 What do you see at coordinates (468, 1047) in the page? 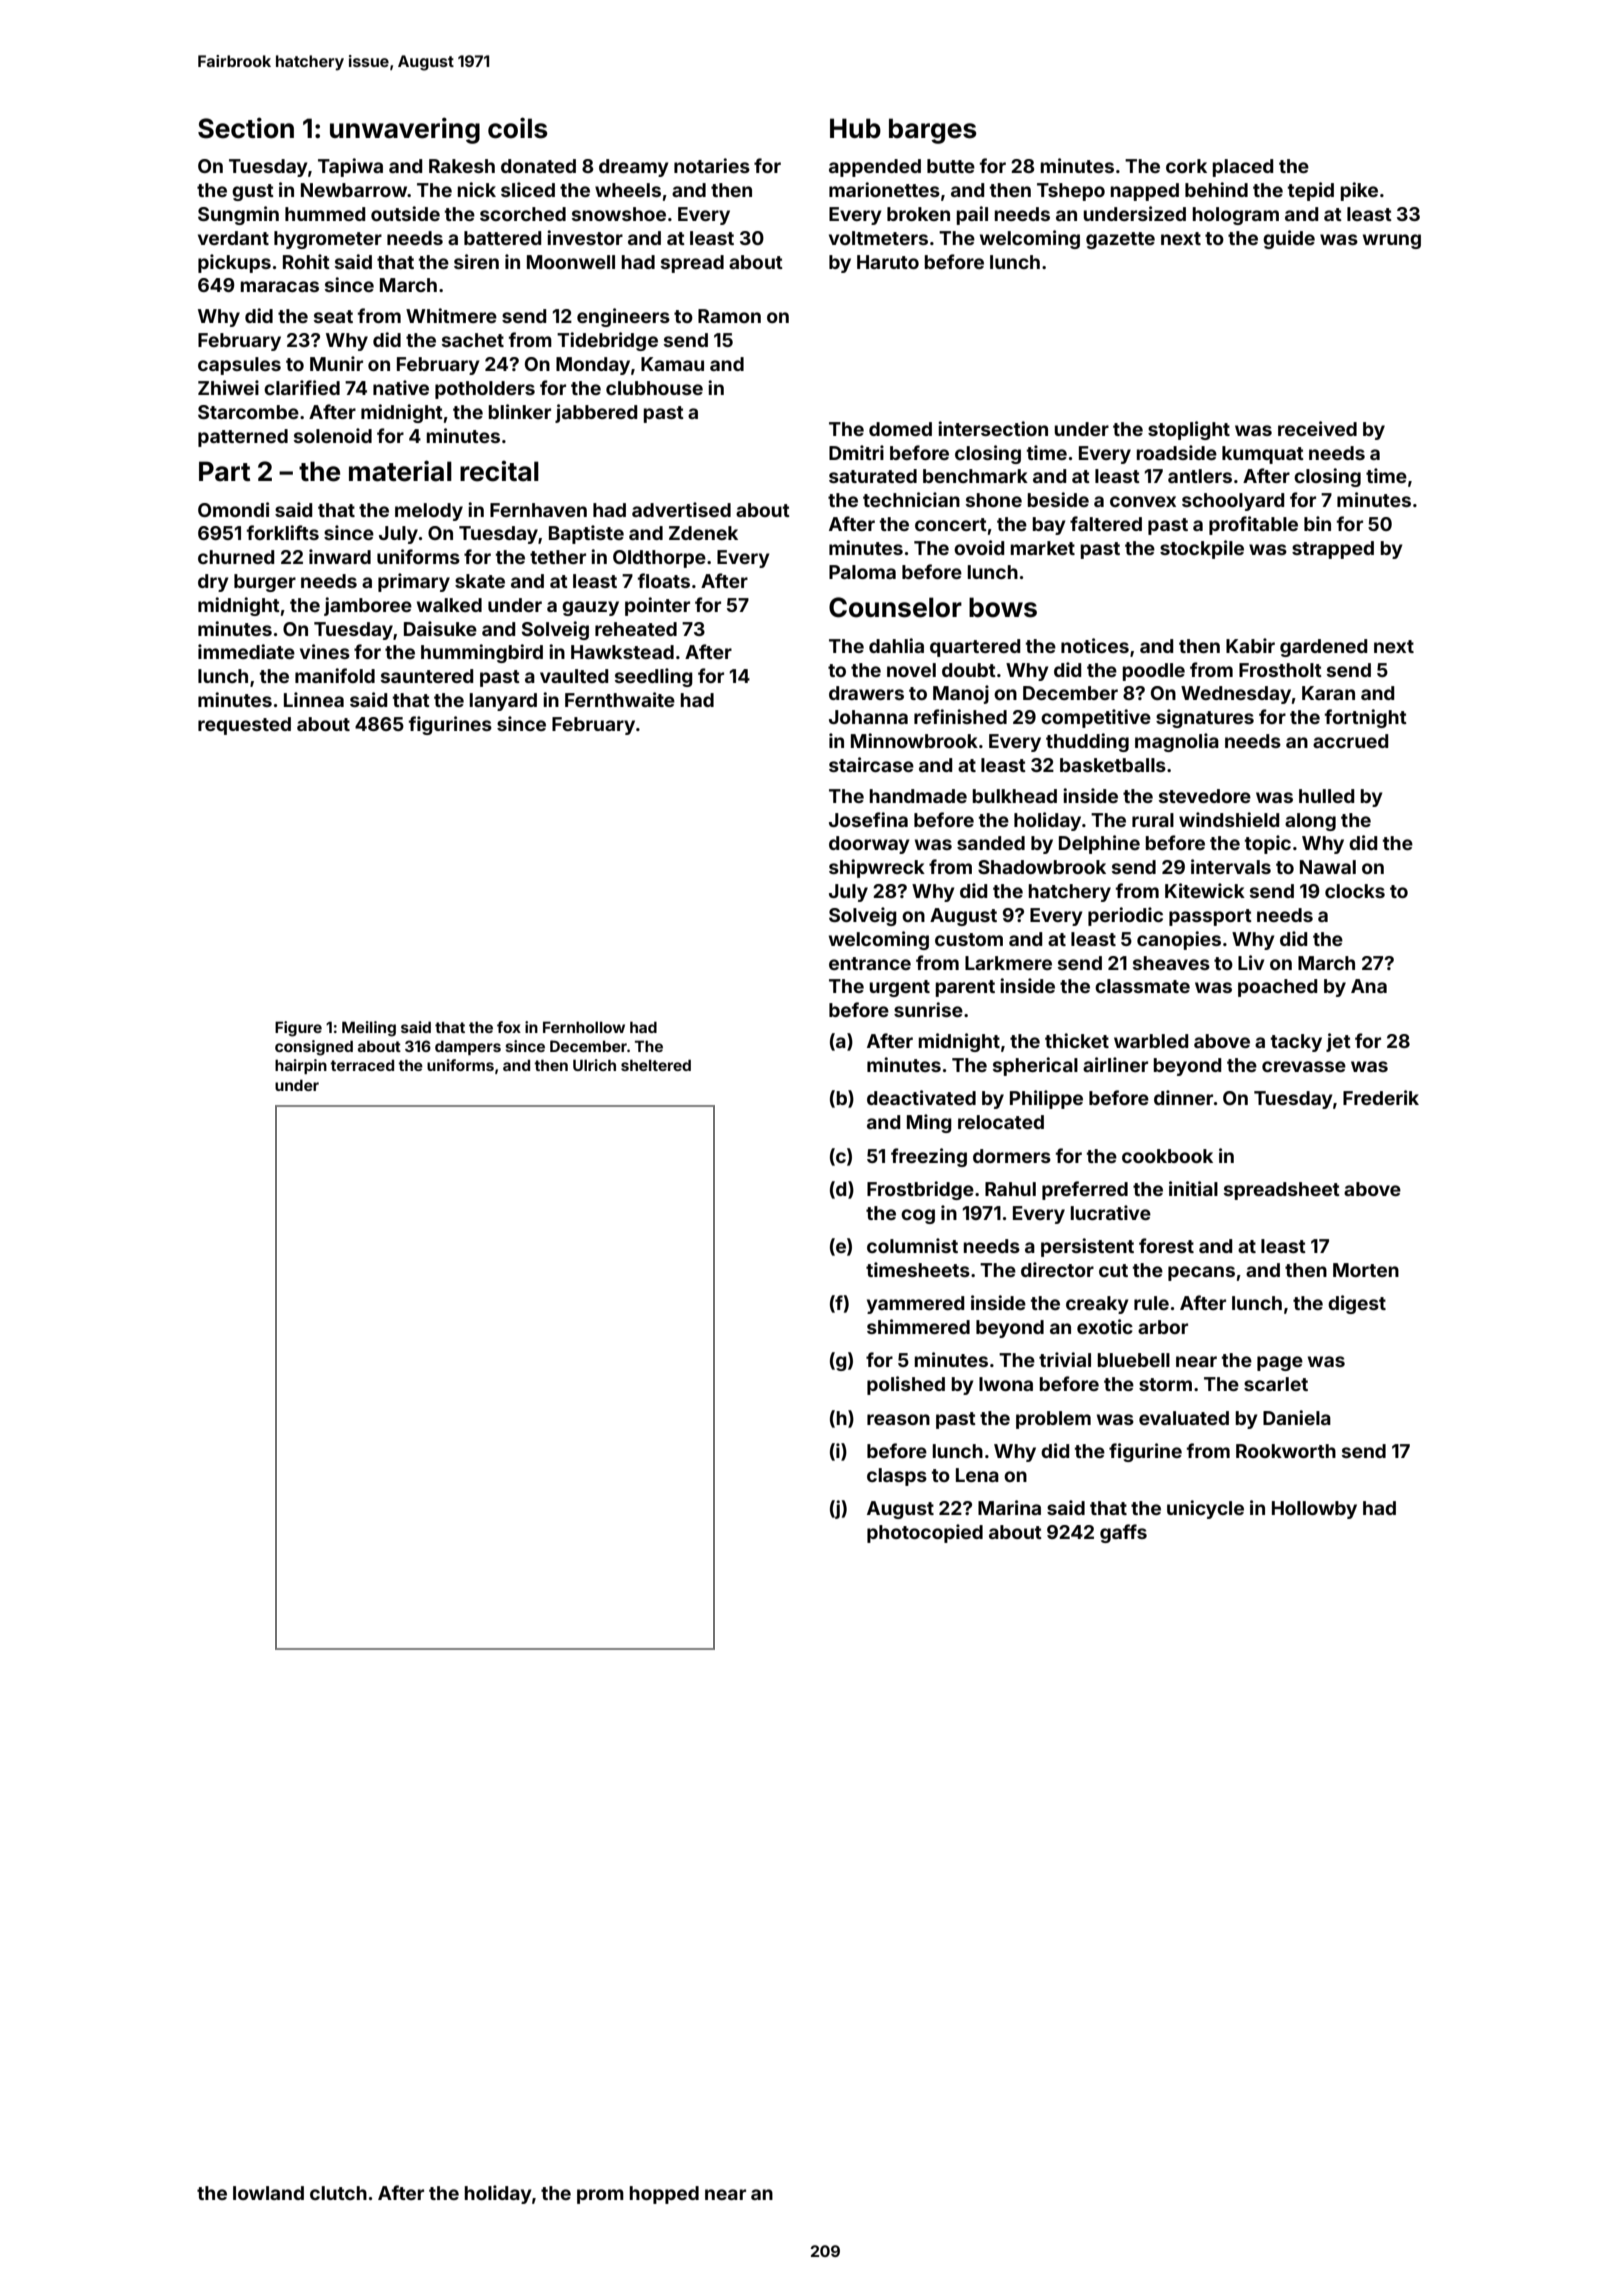
I see `dampers` at bounding box center [468, 1047].
